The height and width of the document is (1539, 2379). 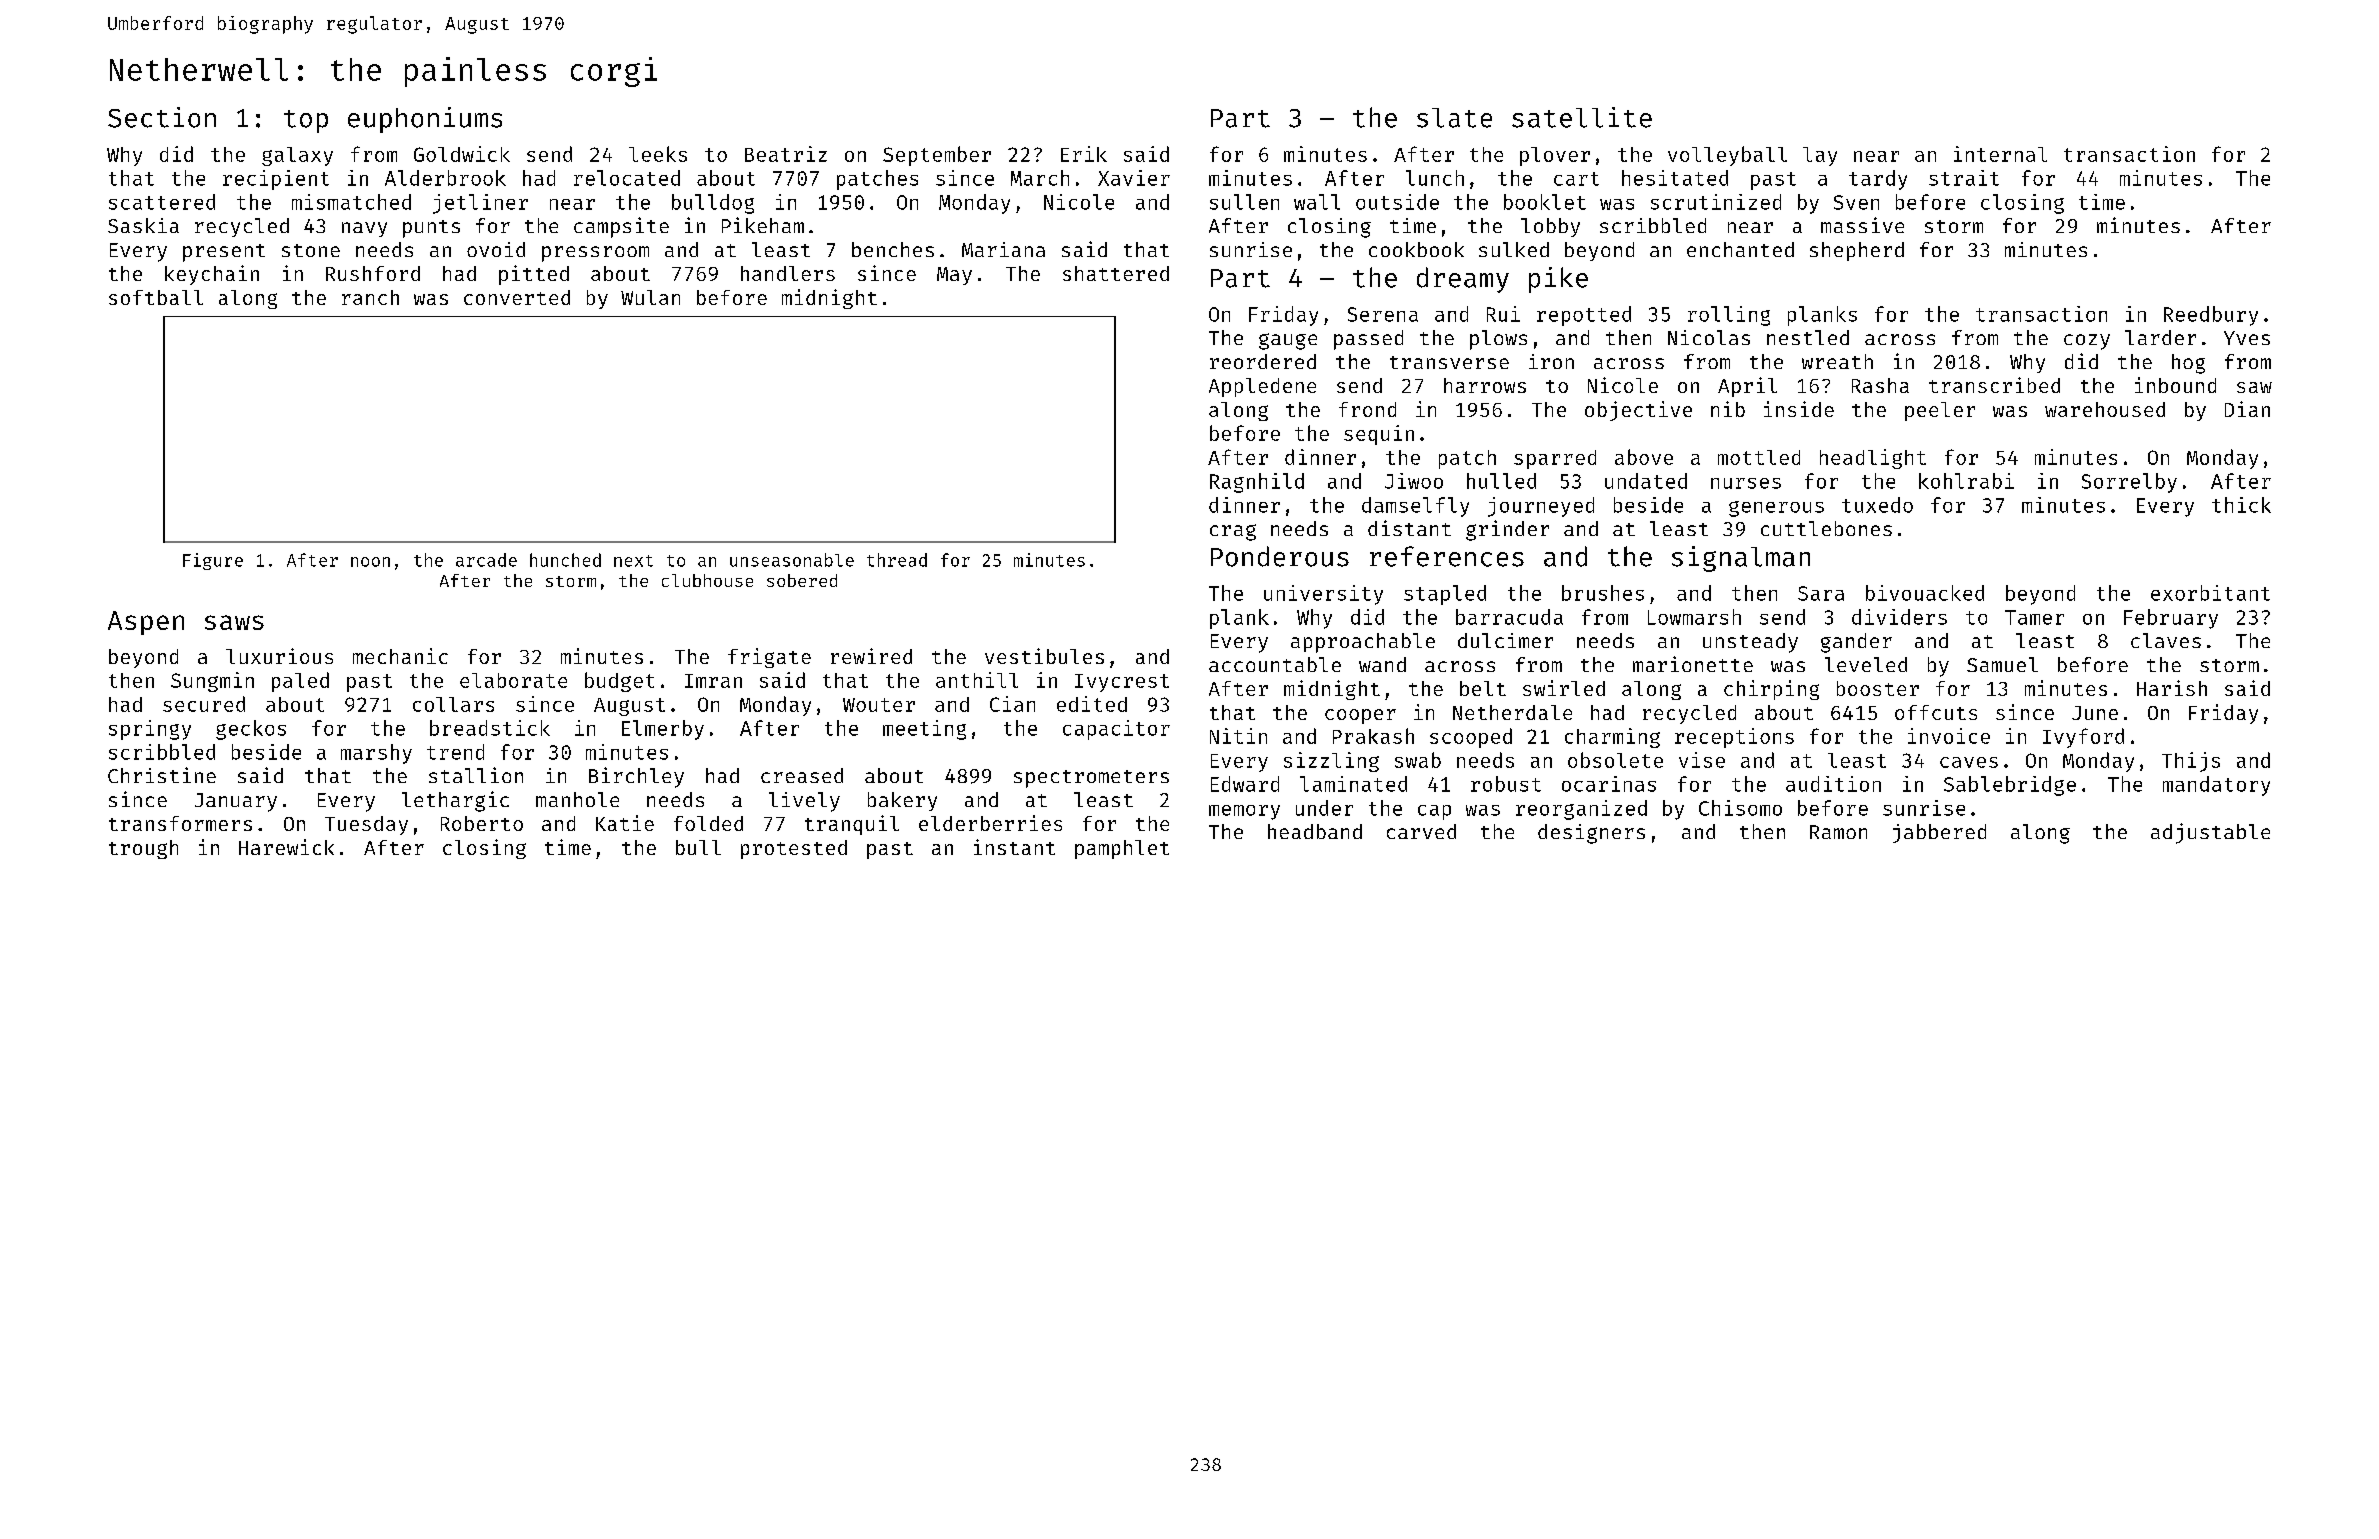 I want to click on jabbered, so click(x=1939, y=833).
